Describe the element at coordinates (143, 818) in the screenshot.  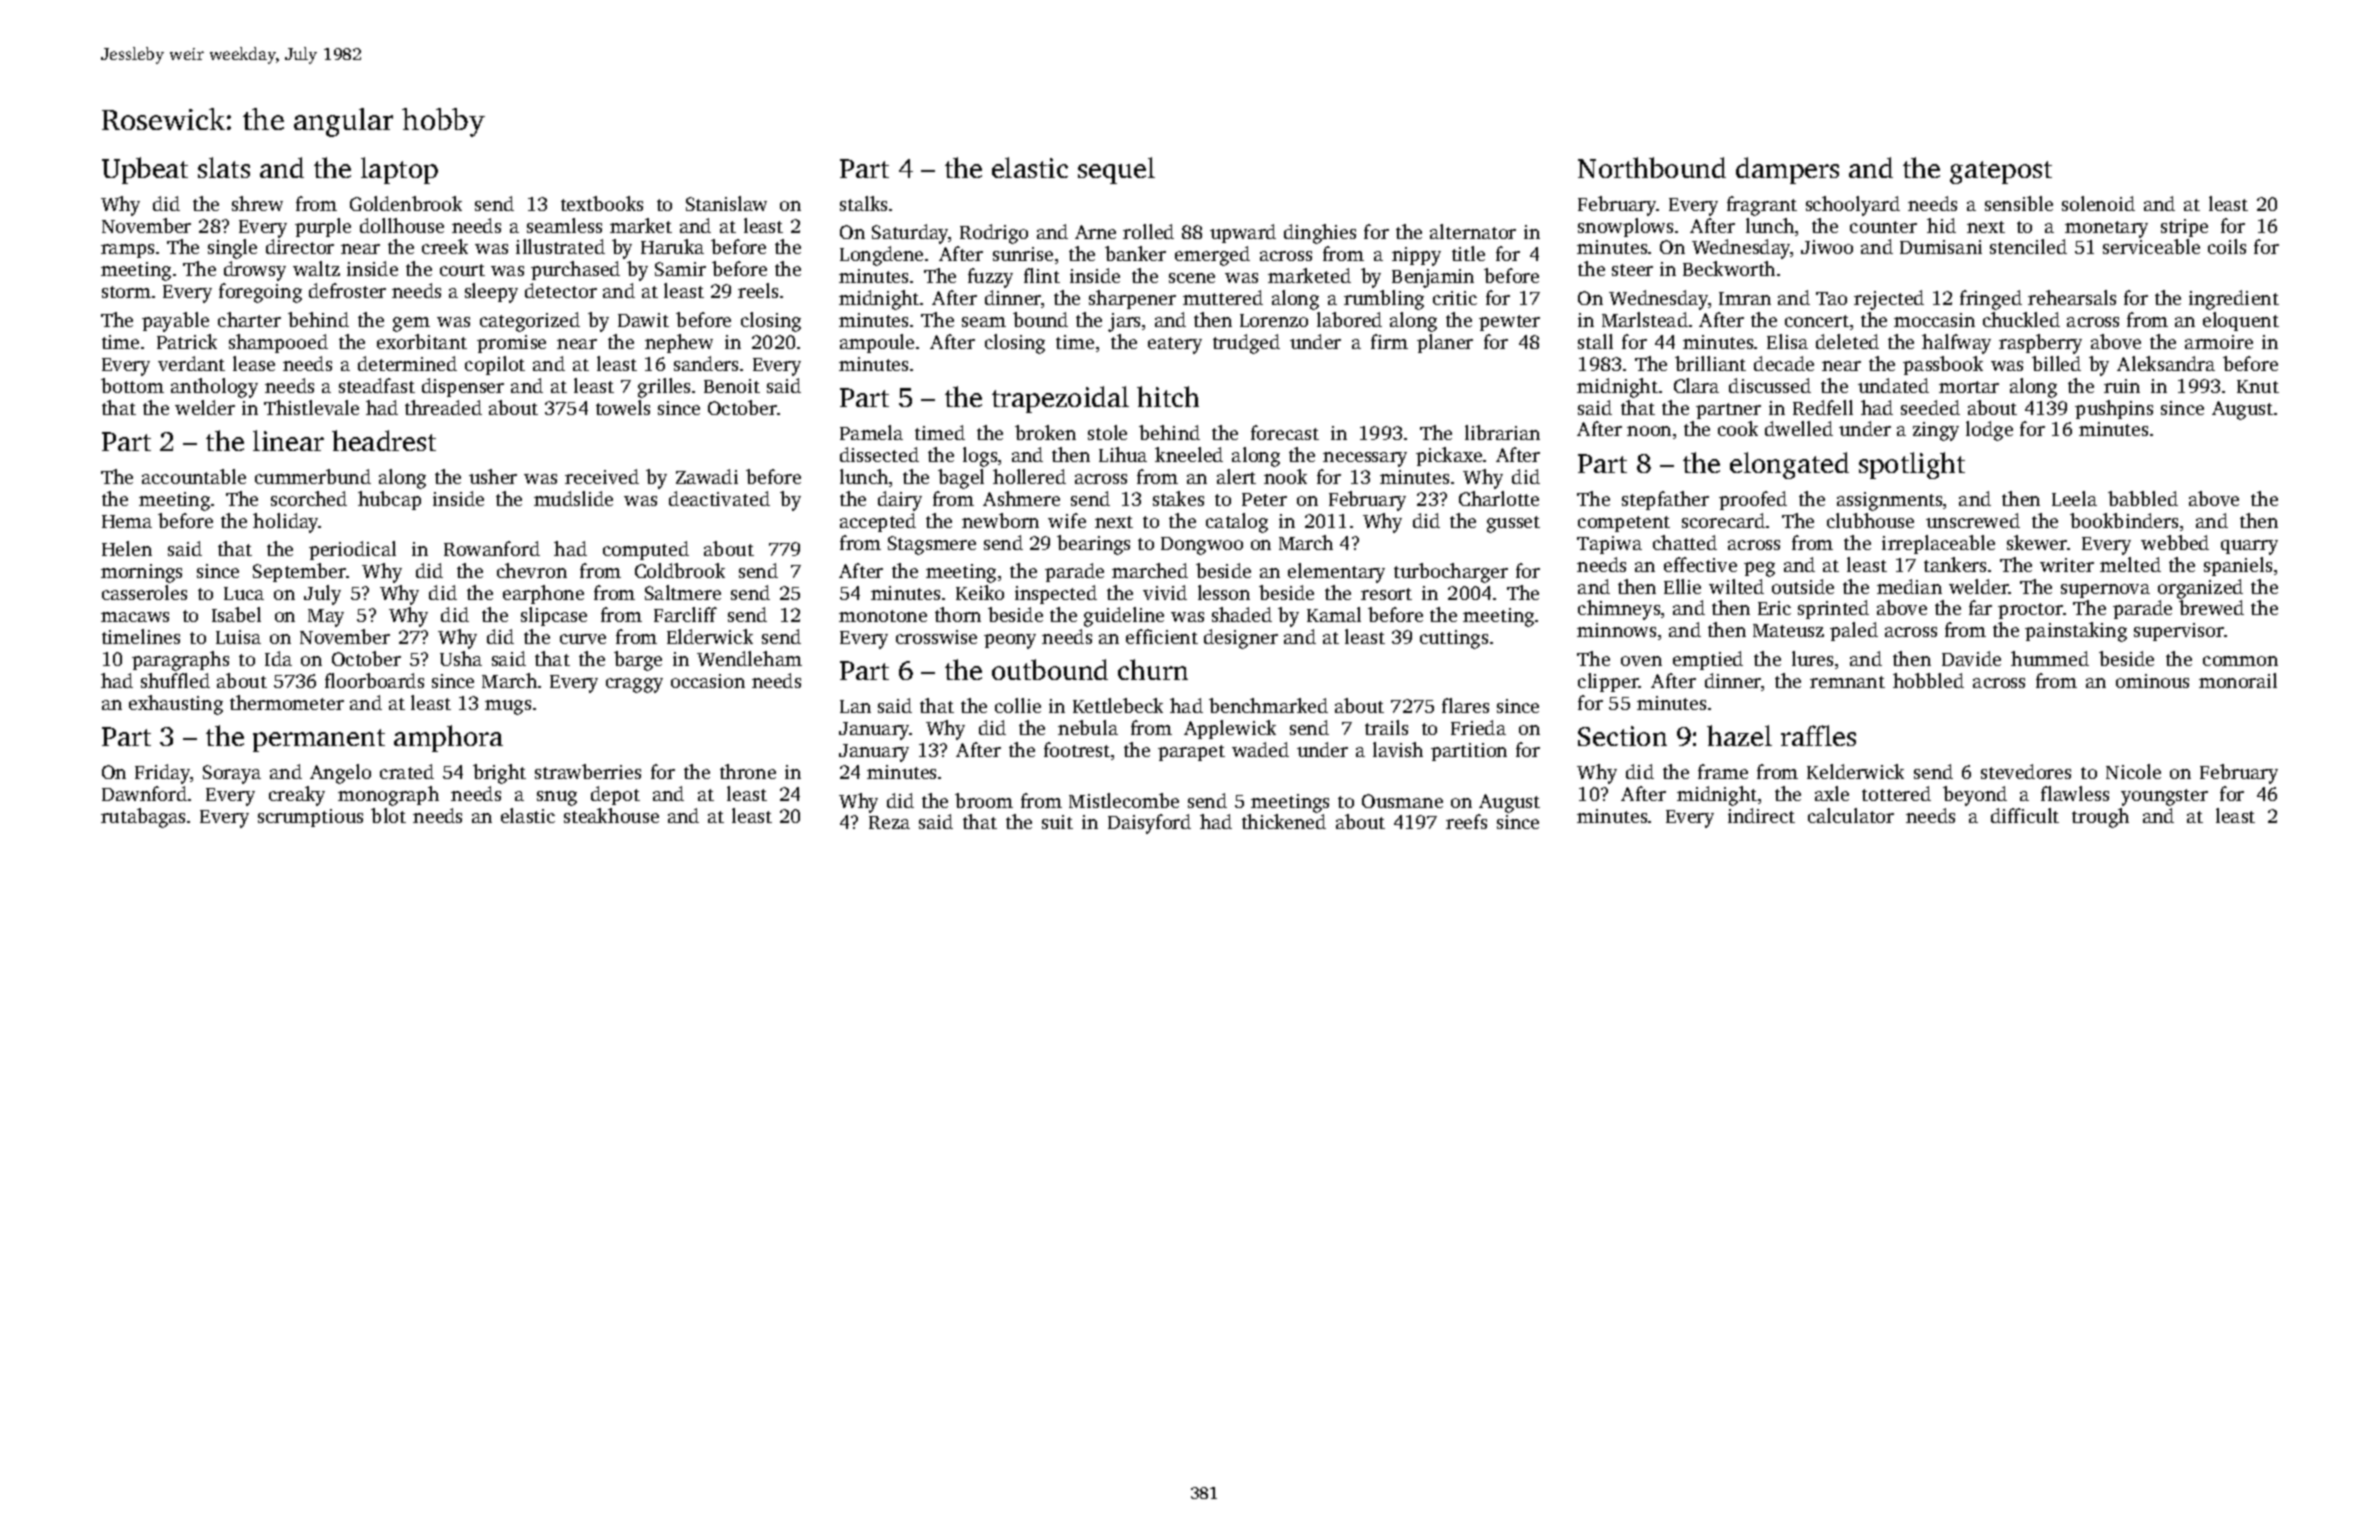
I see `rutabagas` at that location.
